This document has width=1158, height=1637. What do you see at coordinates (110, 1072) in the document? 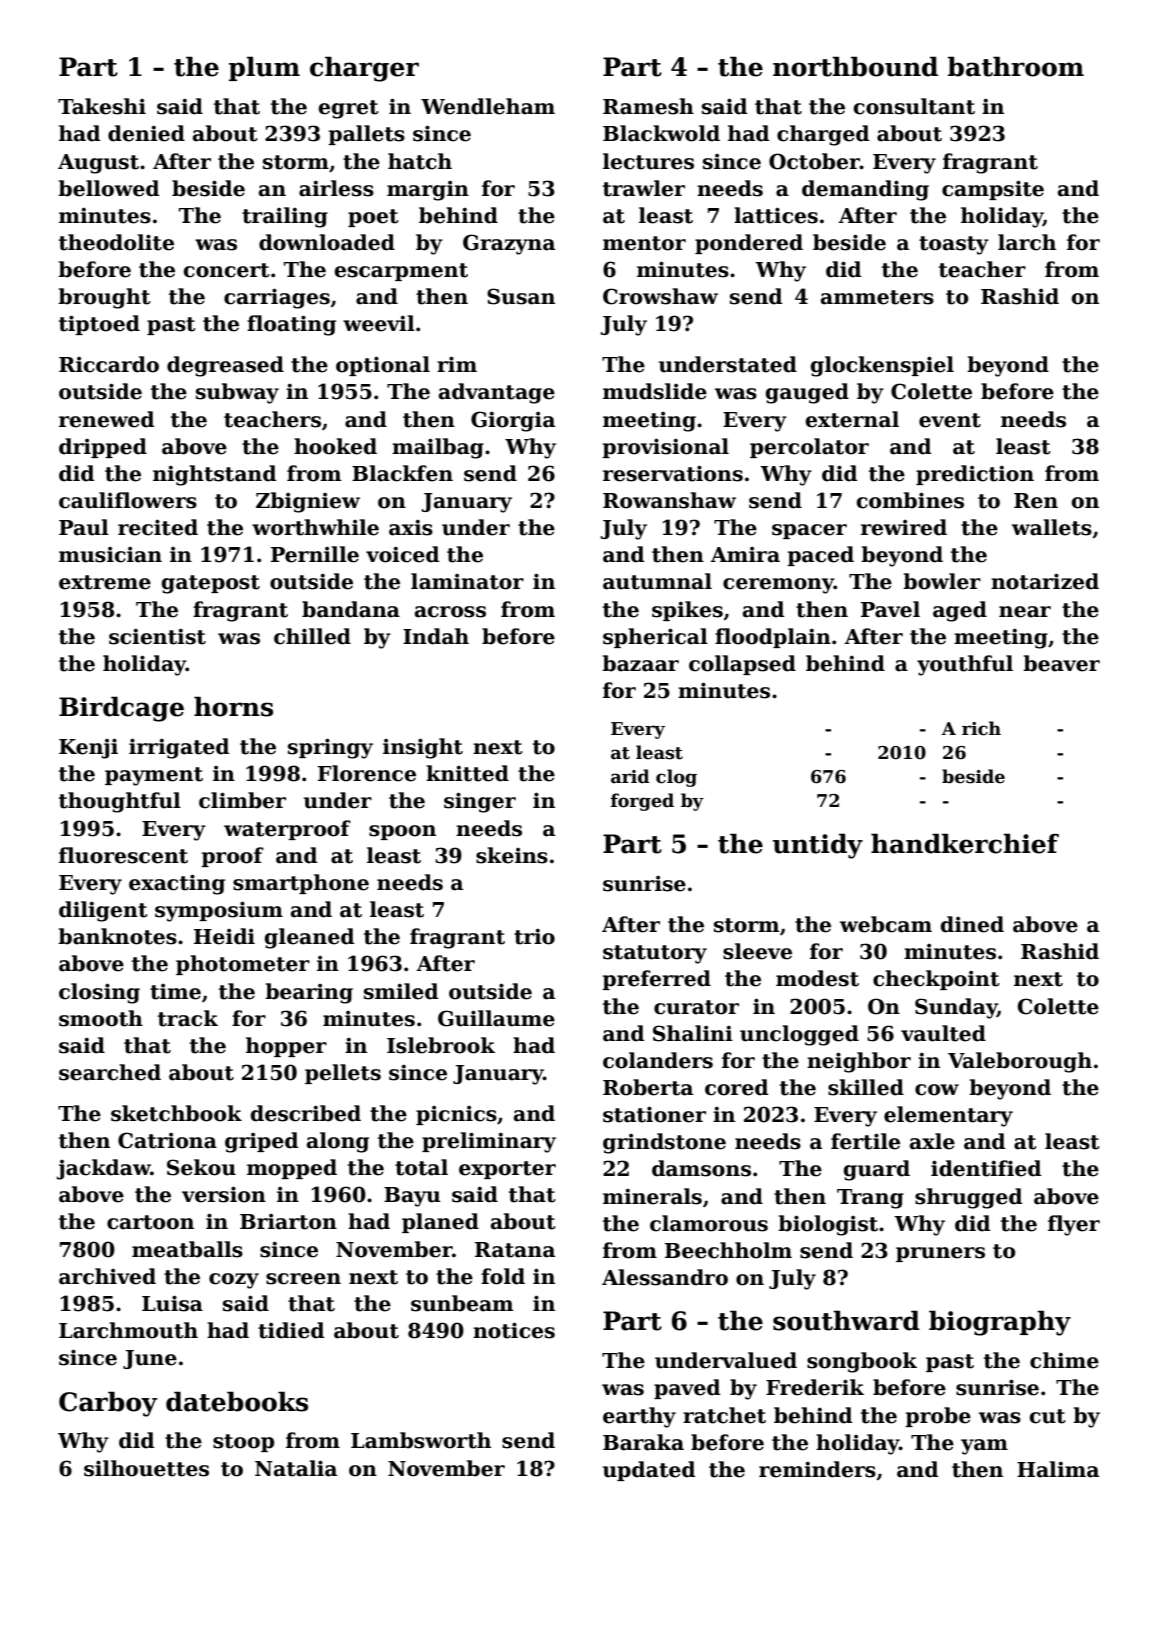
I see `searched` at bounding box center [110, 1072].
